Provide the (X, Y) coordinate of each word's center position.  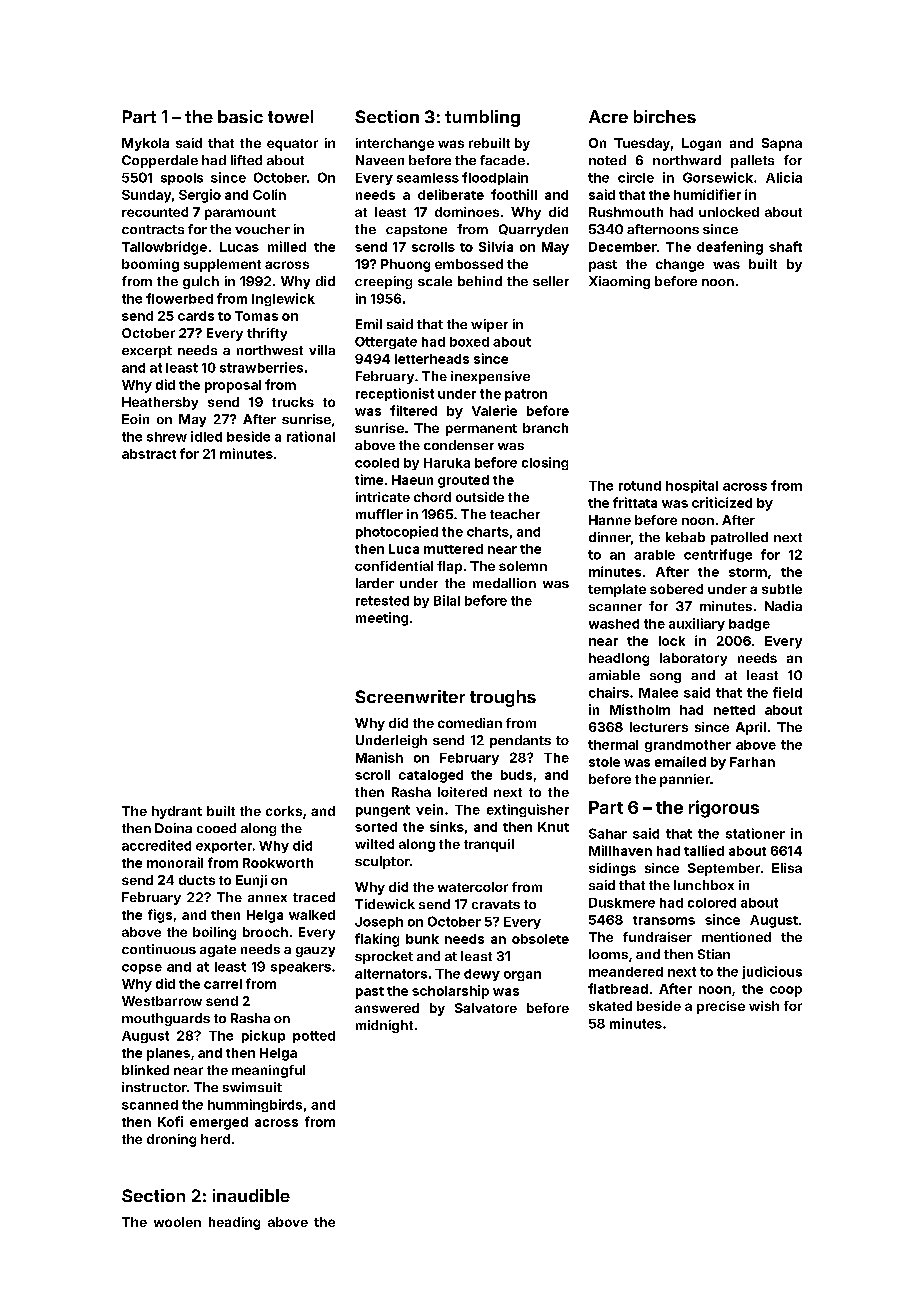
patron (526, 395)
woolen (177, 1222)
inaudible (251, 1195)
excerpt (147, 352)
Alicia (784, 177)
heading (234, 1223)
